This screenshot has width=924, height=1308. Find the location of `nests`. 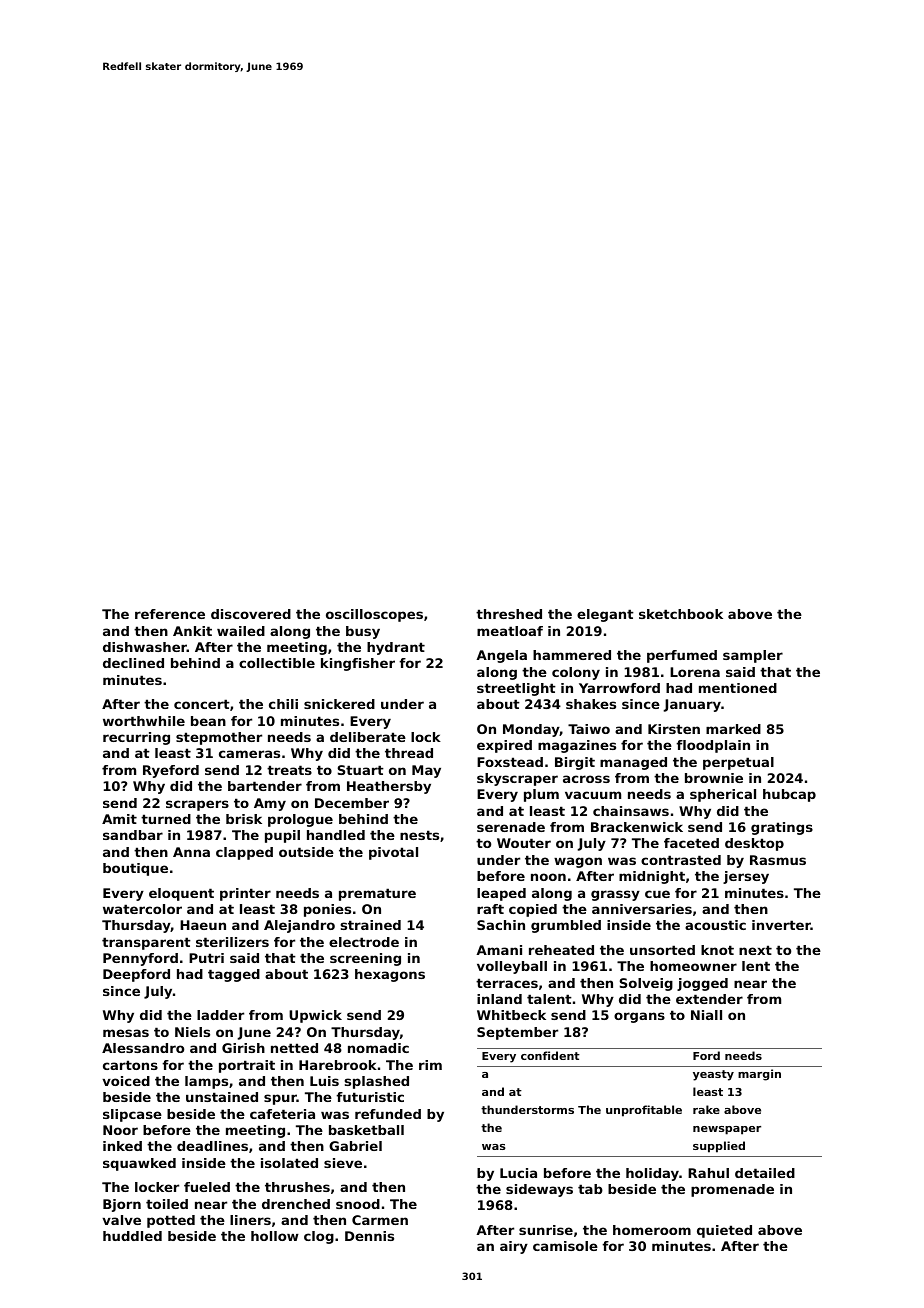

nests is located at coordinates (419, 835).
